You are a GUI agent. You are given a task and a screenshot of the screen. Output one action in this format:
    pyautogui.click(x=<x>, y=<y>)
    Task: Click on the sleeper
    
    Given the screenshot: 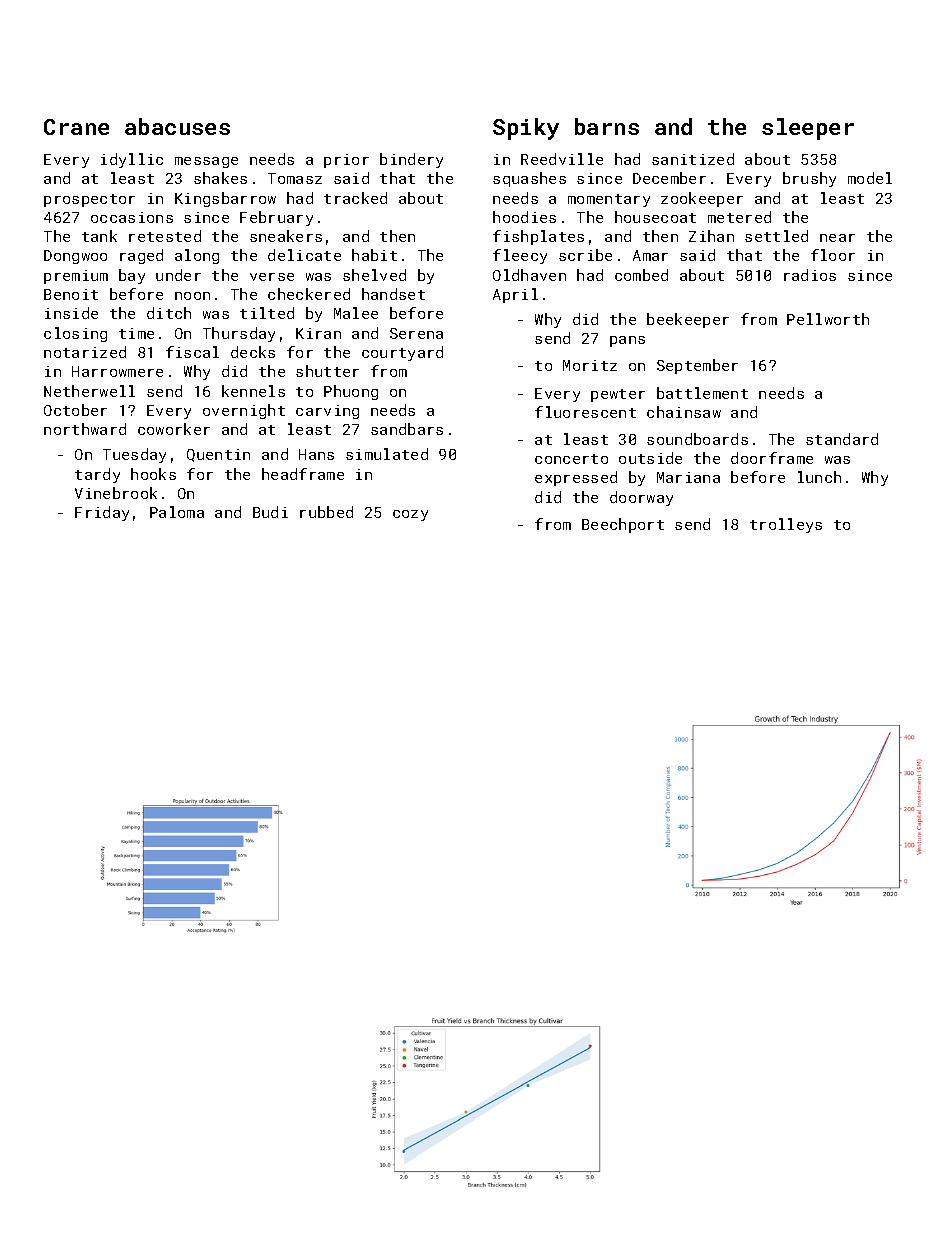 What is the action you would take?
    pyautogui.click(x=808, y=129)
